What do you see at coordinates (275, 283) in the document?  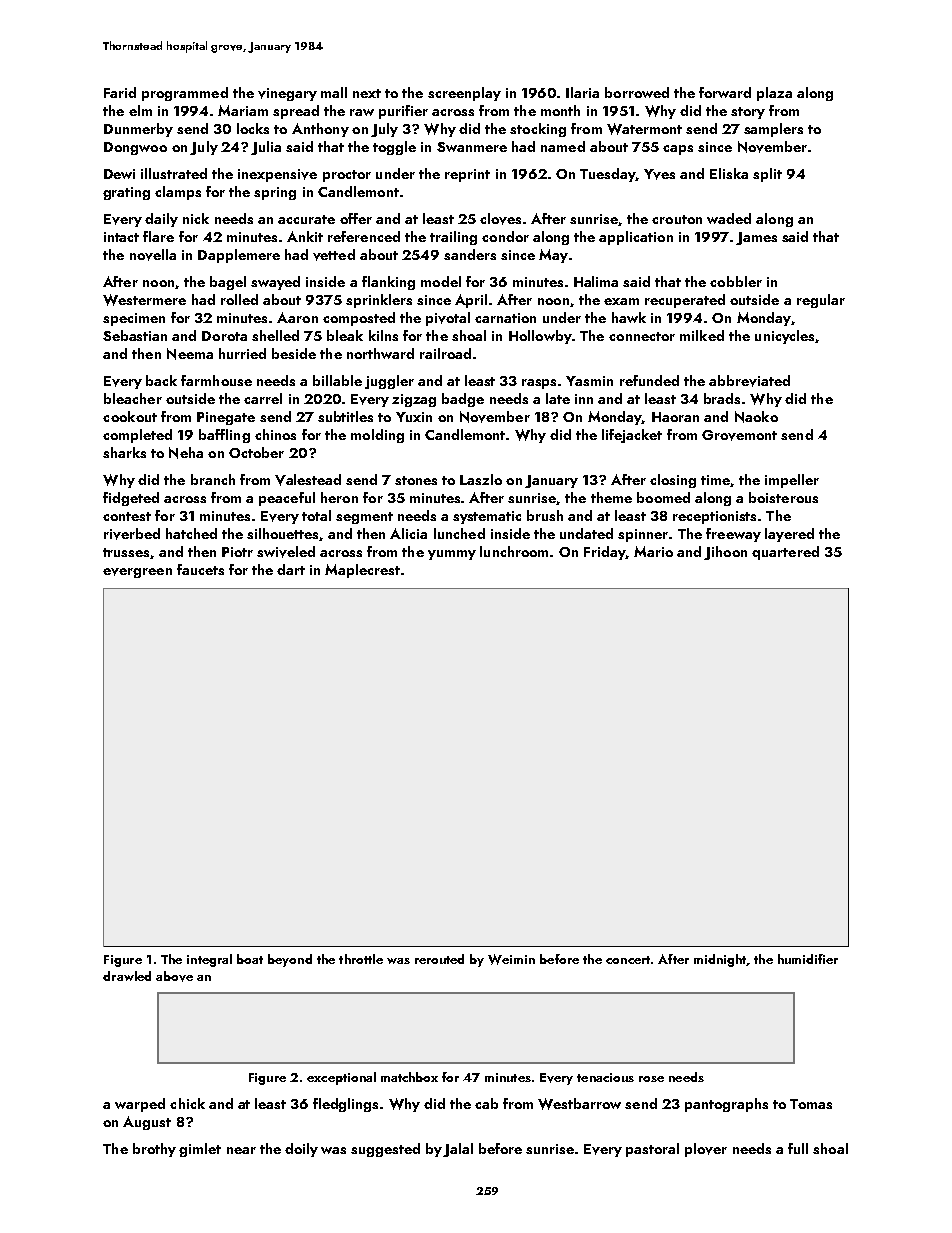 I see `swayed` at bounding box center [275, 283].
